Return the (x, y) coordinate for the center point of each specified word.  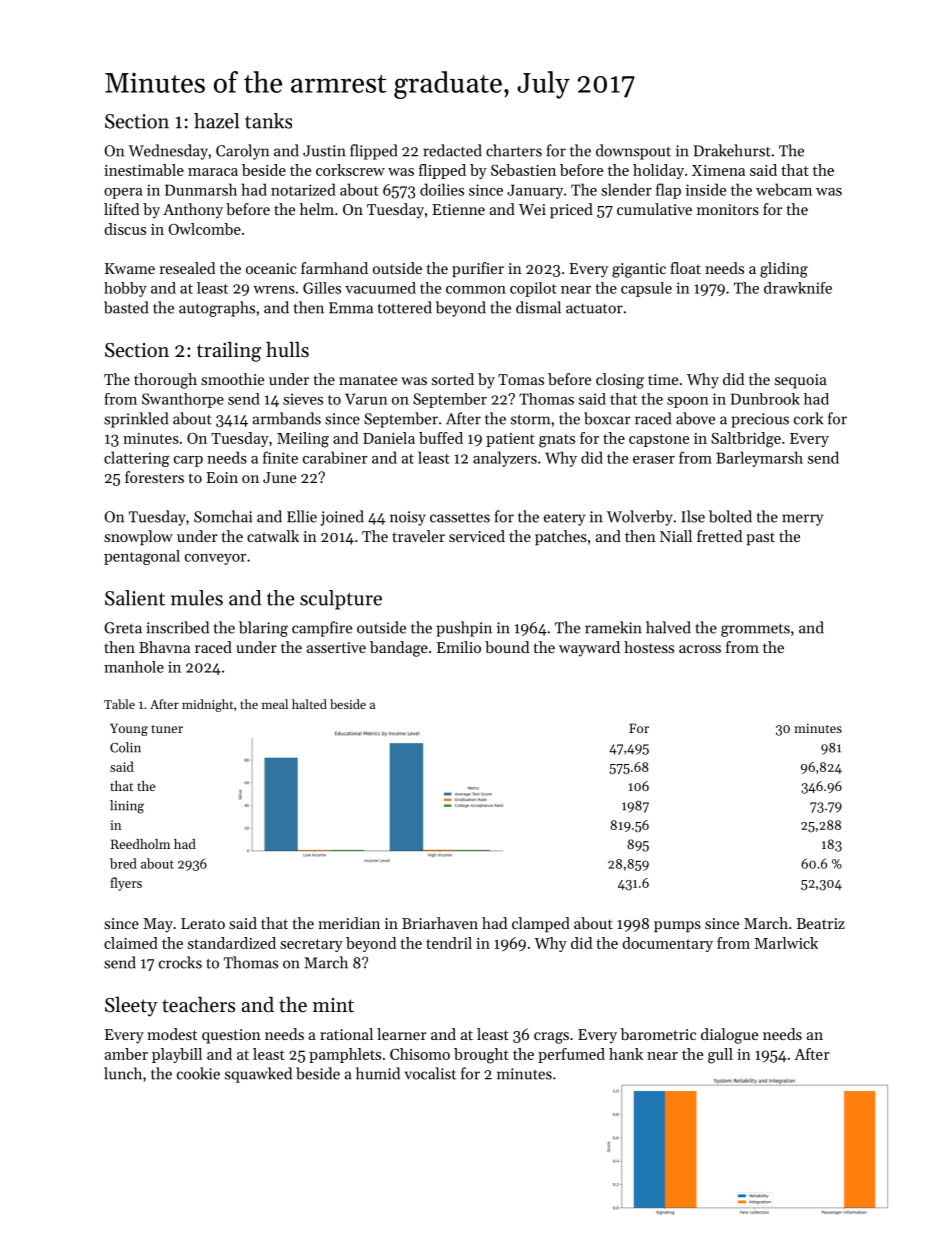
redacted (452, 150)
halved (668, 627)
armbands (287, 418)
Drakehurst (732, 150)
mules (197, 598)
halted (309, 704)
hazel (216, 121)
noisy (408, 518)
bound (507, 647)
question (231, 1036)
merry (802, 520)
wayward (589, 649)
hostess (649, 647)
